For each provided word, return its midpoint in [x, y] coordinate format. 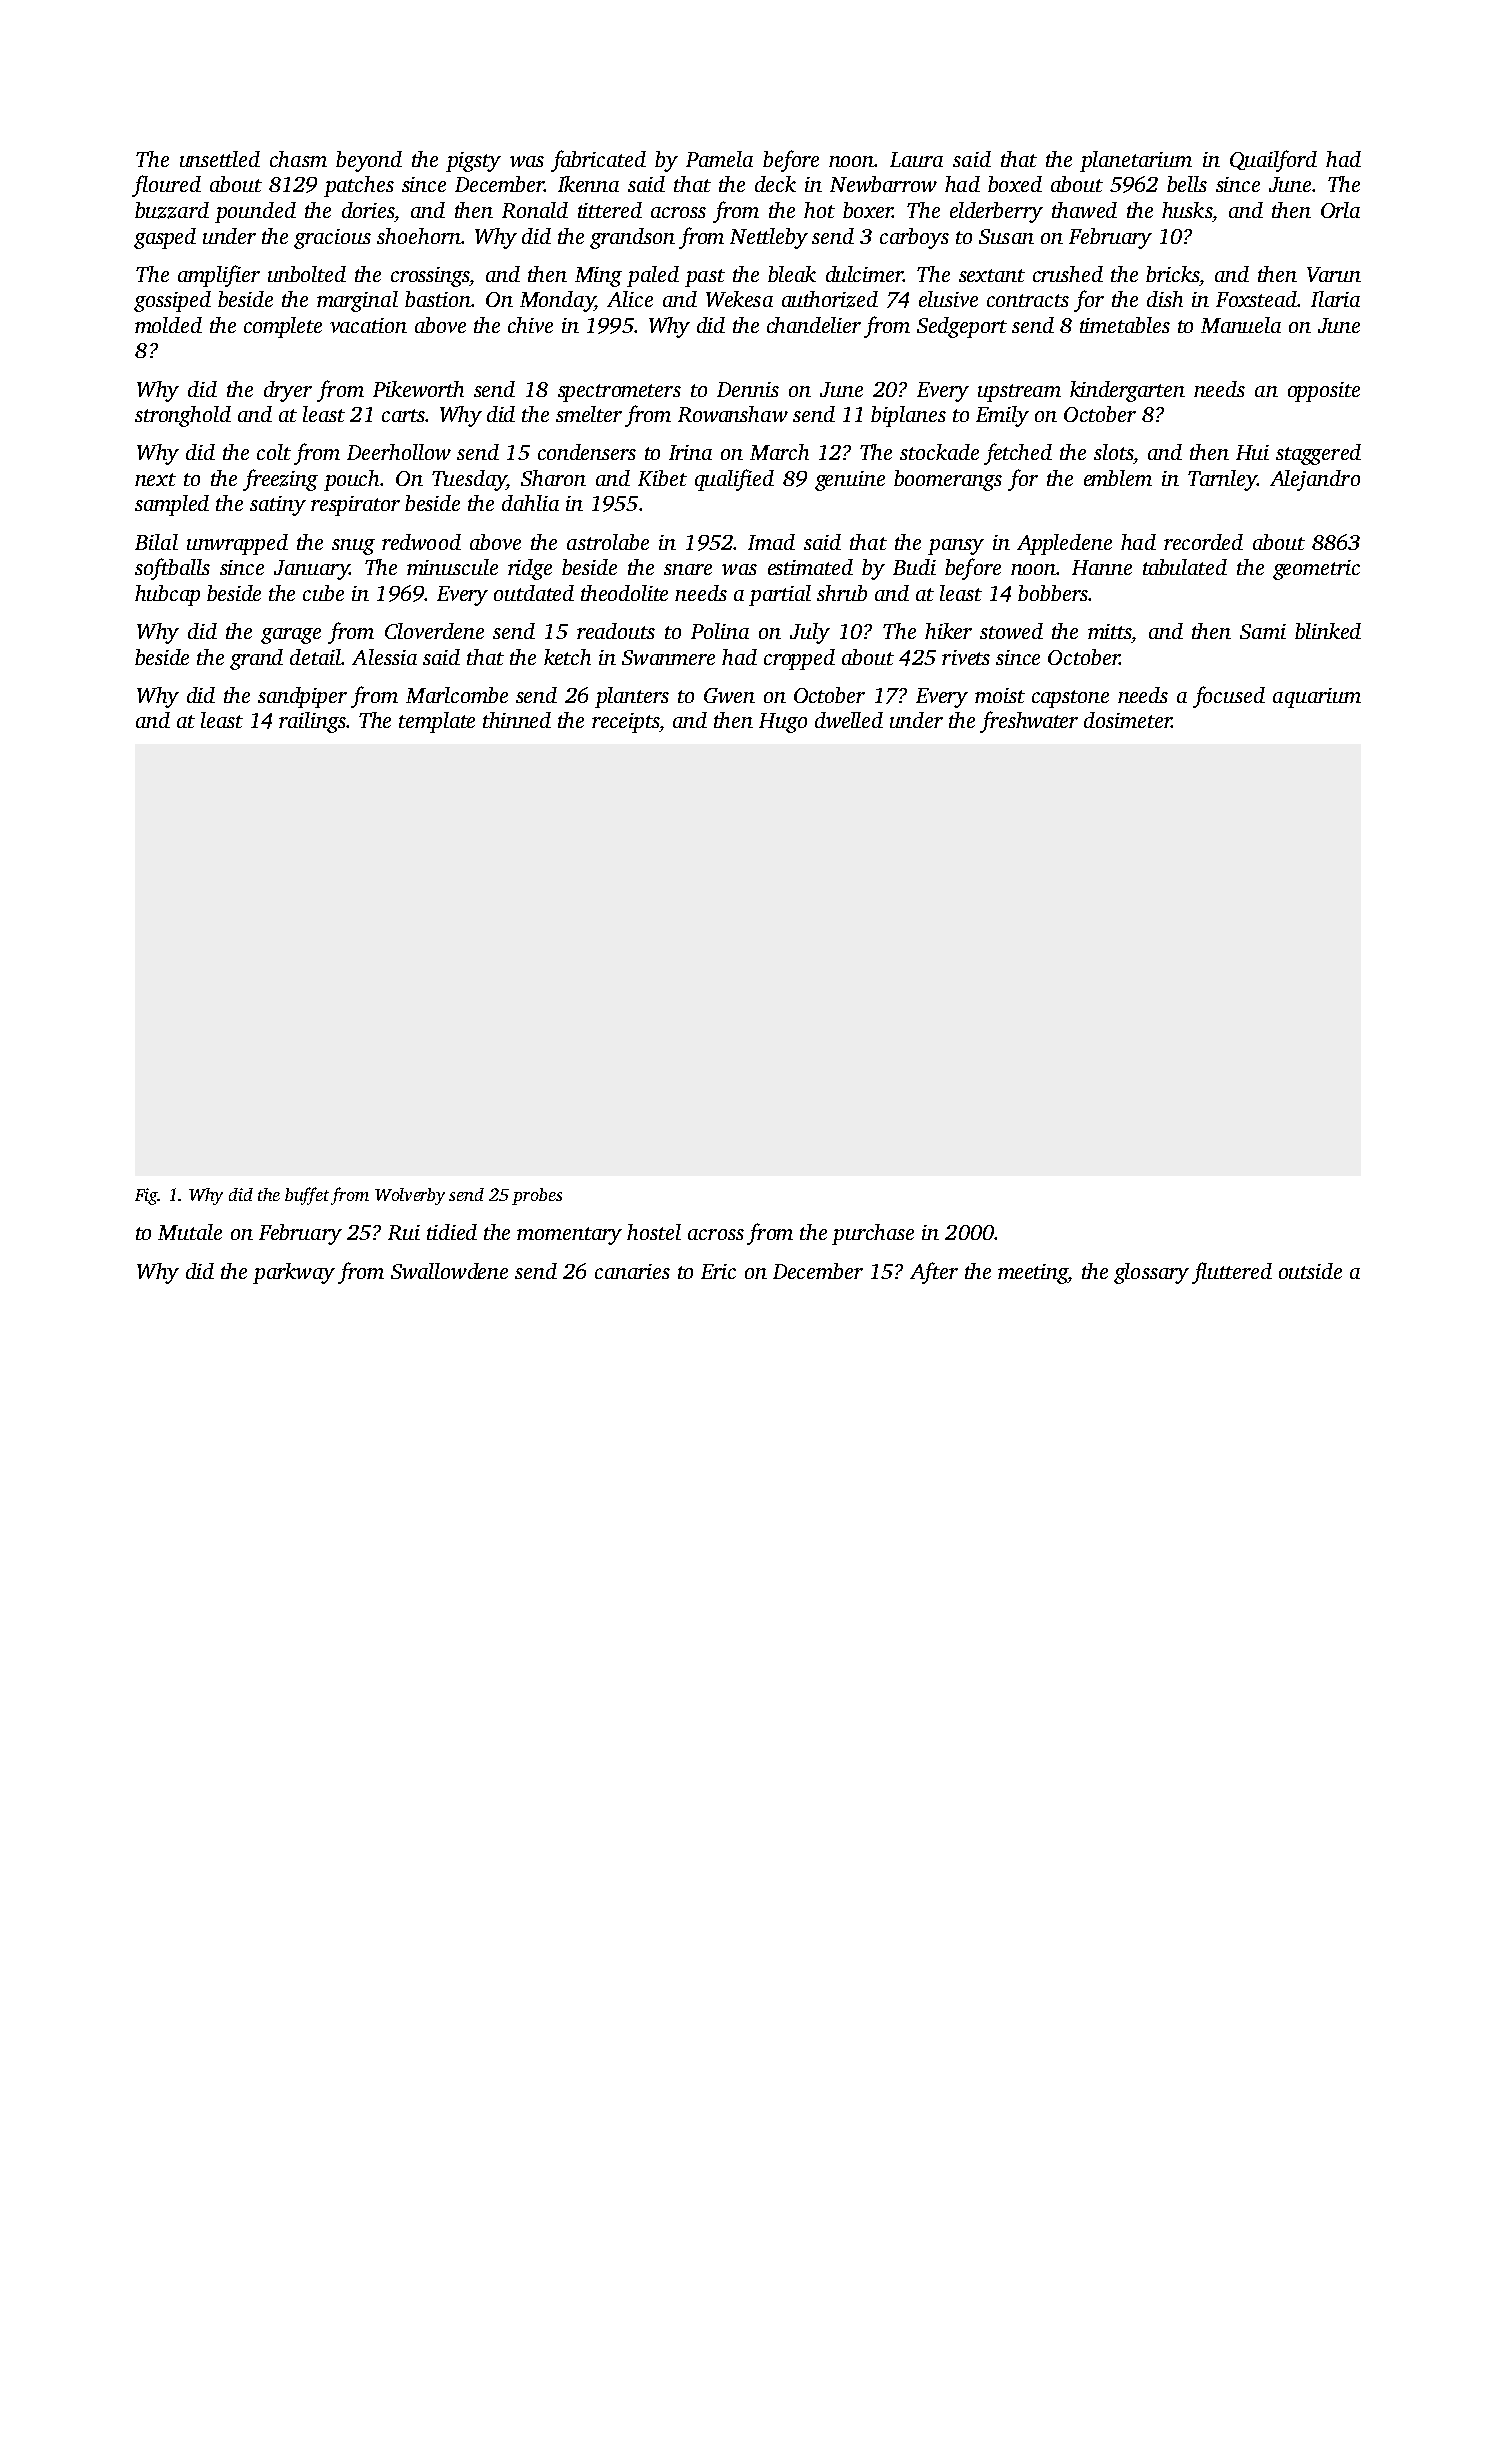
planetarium [1136, 161]
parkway [294, 1273]
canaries [632, 1271]
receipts [625, 723]
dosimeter [1128, 720]
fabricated [598, 161]
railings [312, 722]
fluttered [1232, 1273]
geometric [1316, 570]
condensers [587, 452]
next [155, 479]
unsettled [220, 159]
